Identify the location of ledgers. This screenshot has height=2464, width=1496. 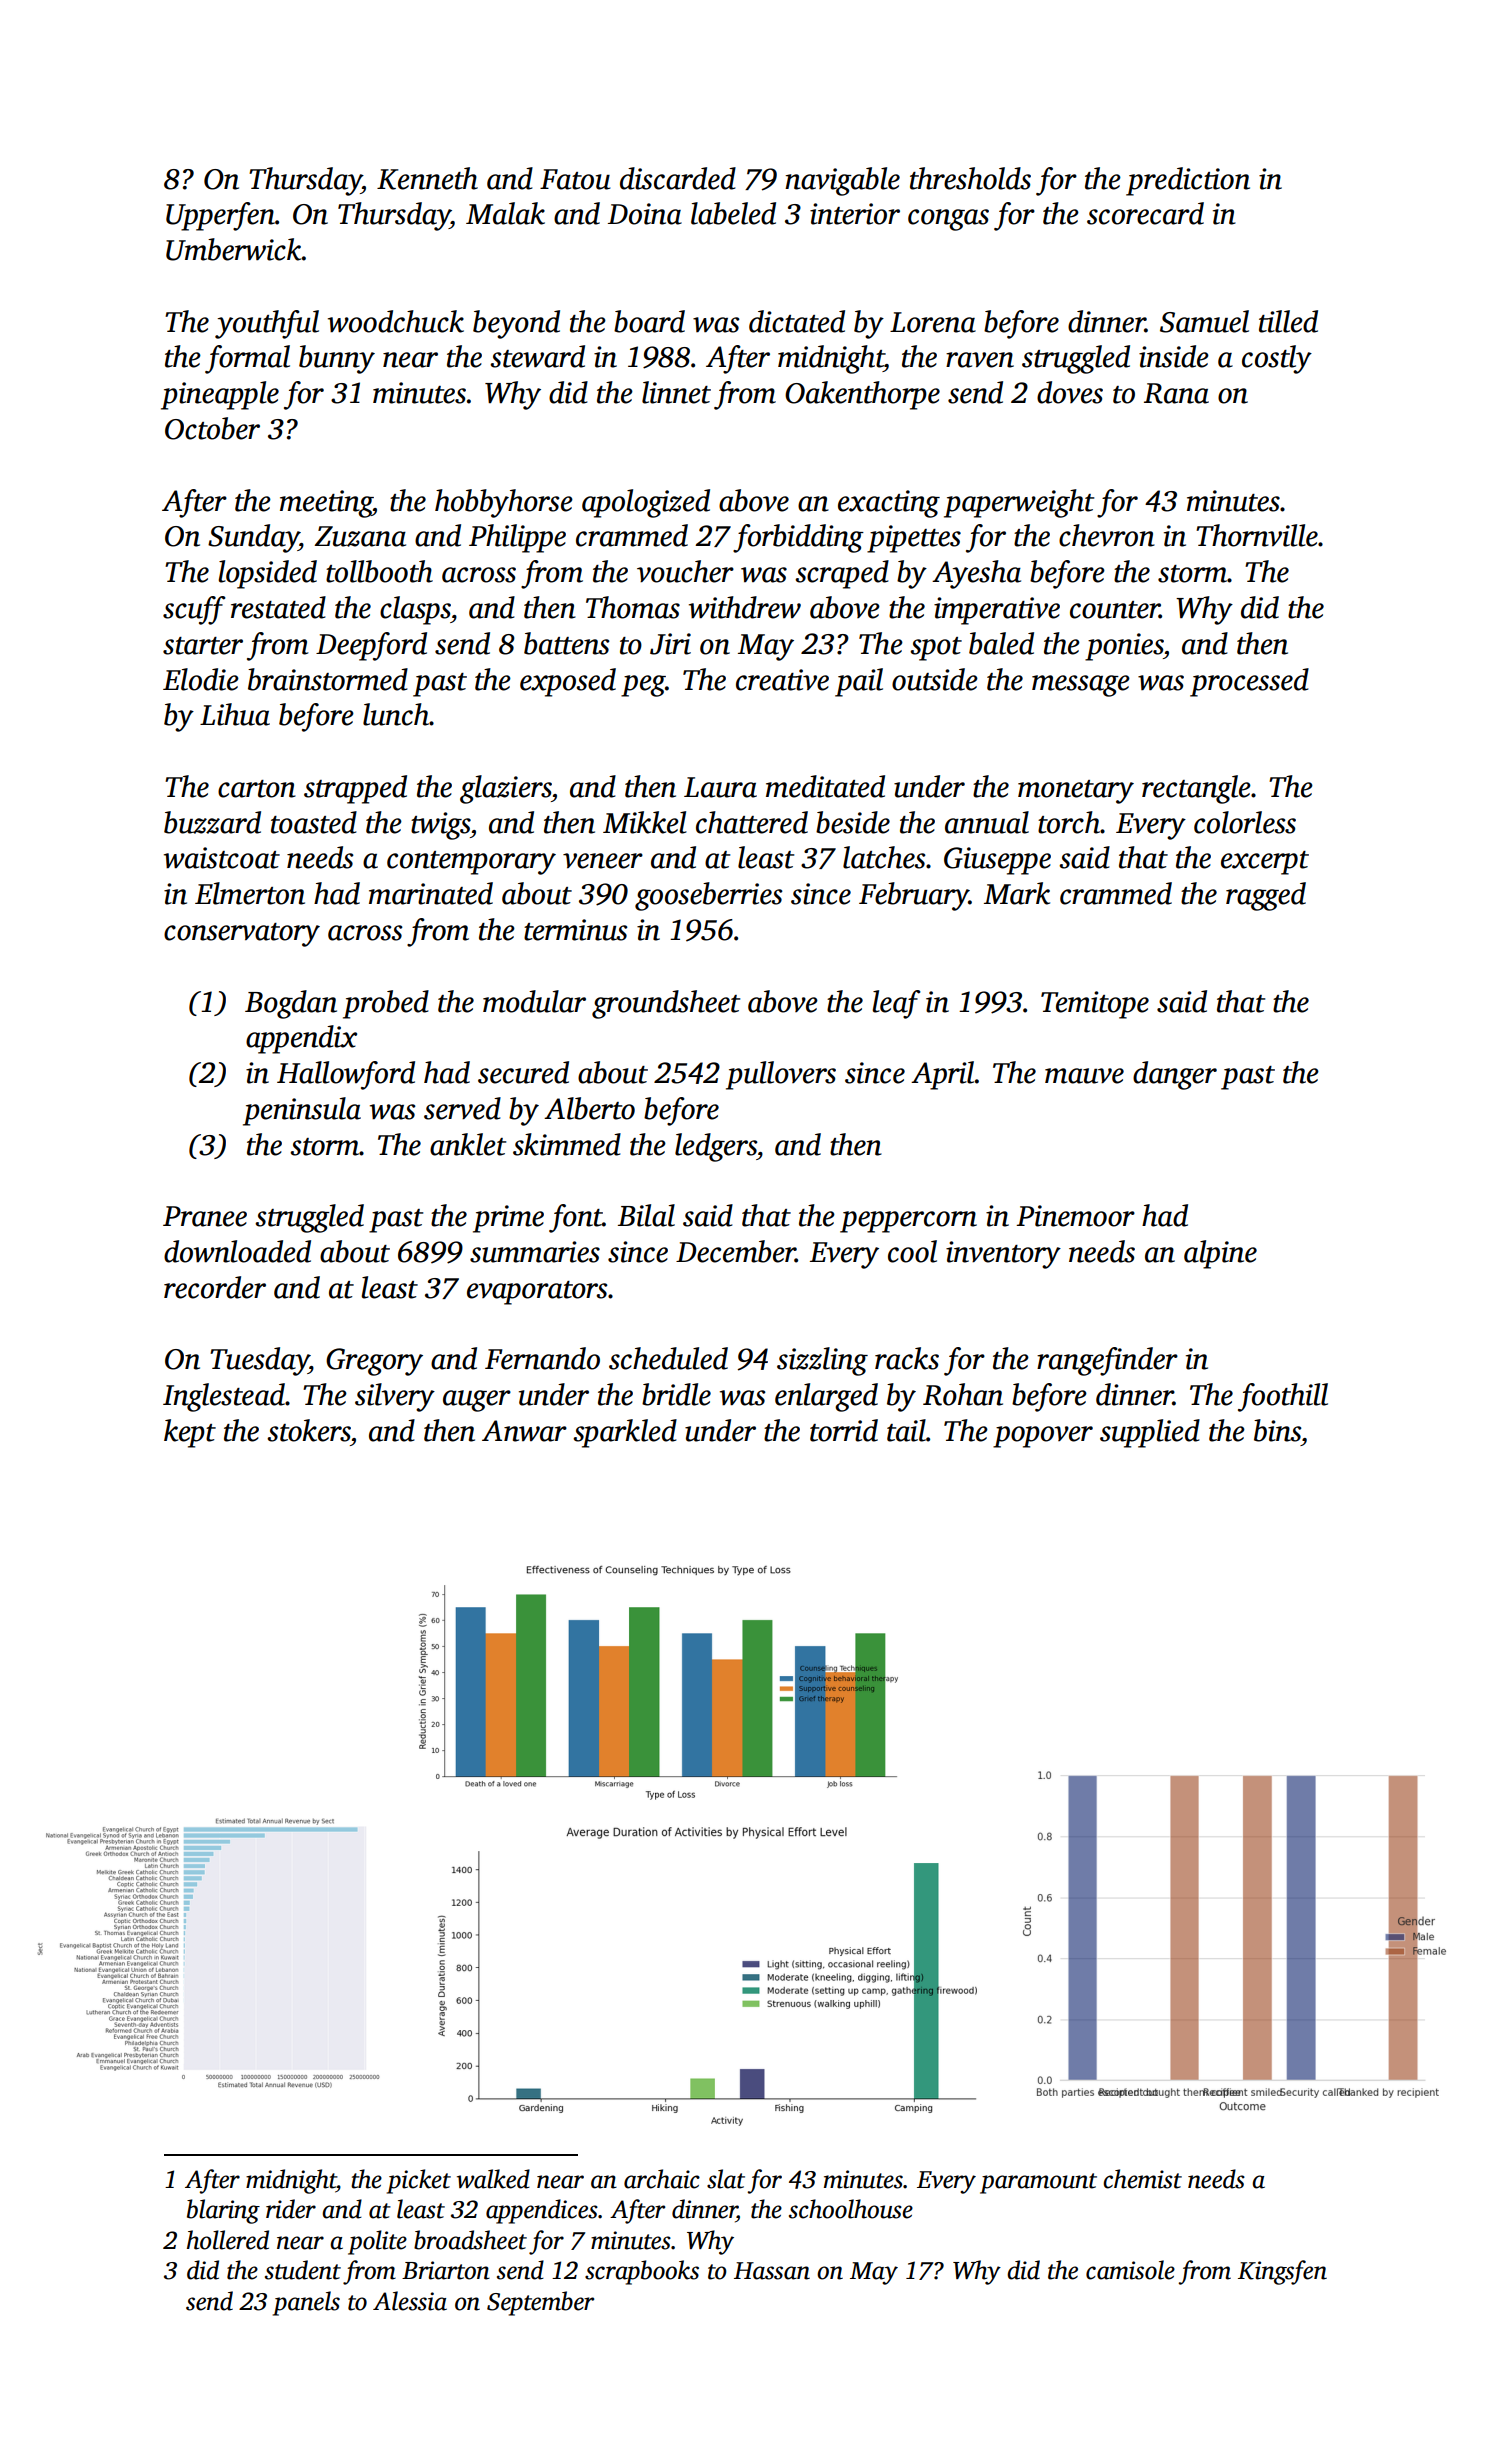
(716, 1147).
